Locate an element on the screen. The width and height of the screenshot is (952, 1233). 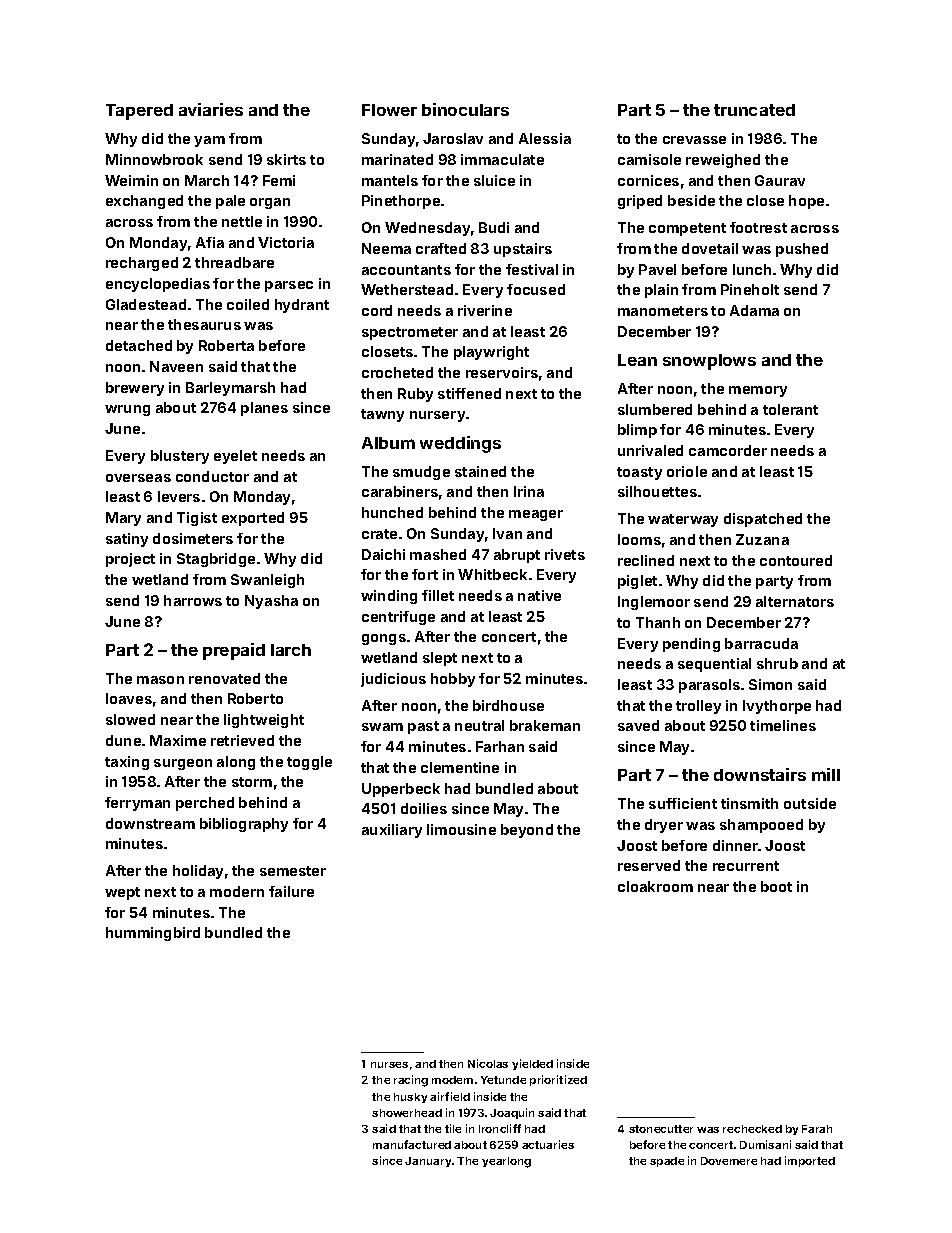
yam is located at coordinates (209, 141).
